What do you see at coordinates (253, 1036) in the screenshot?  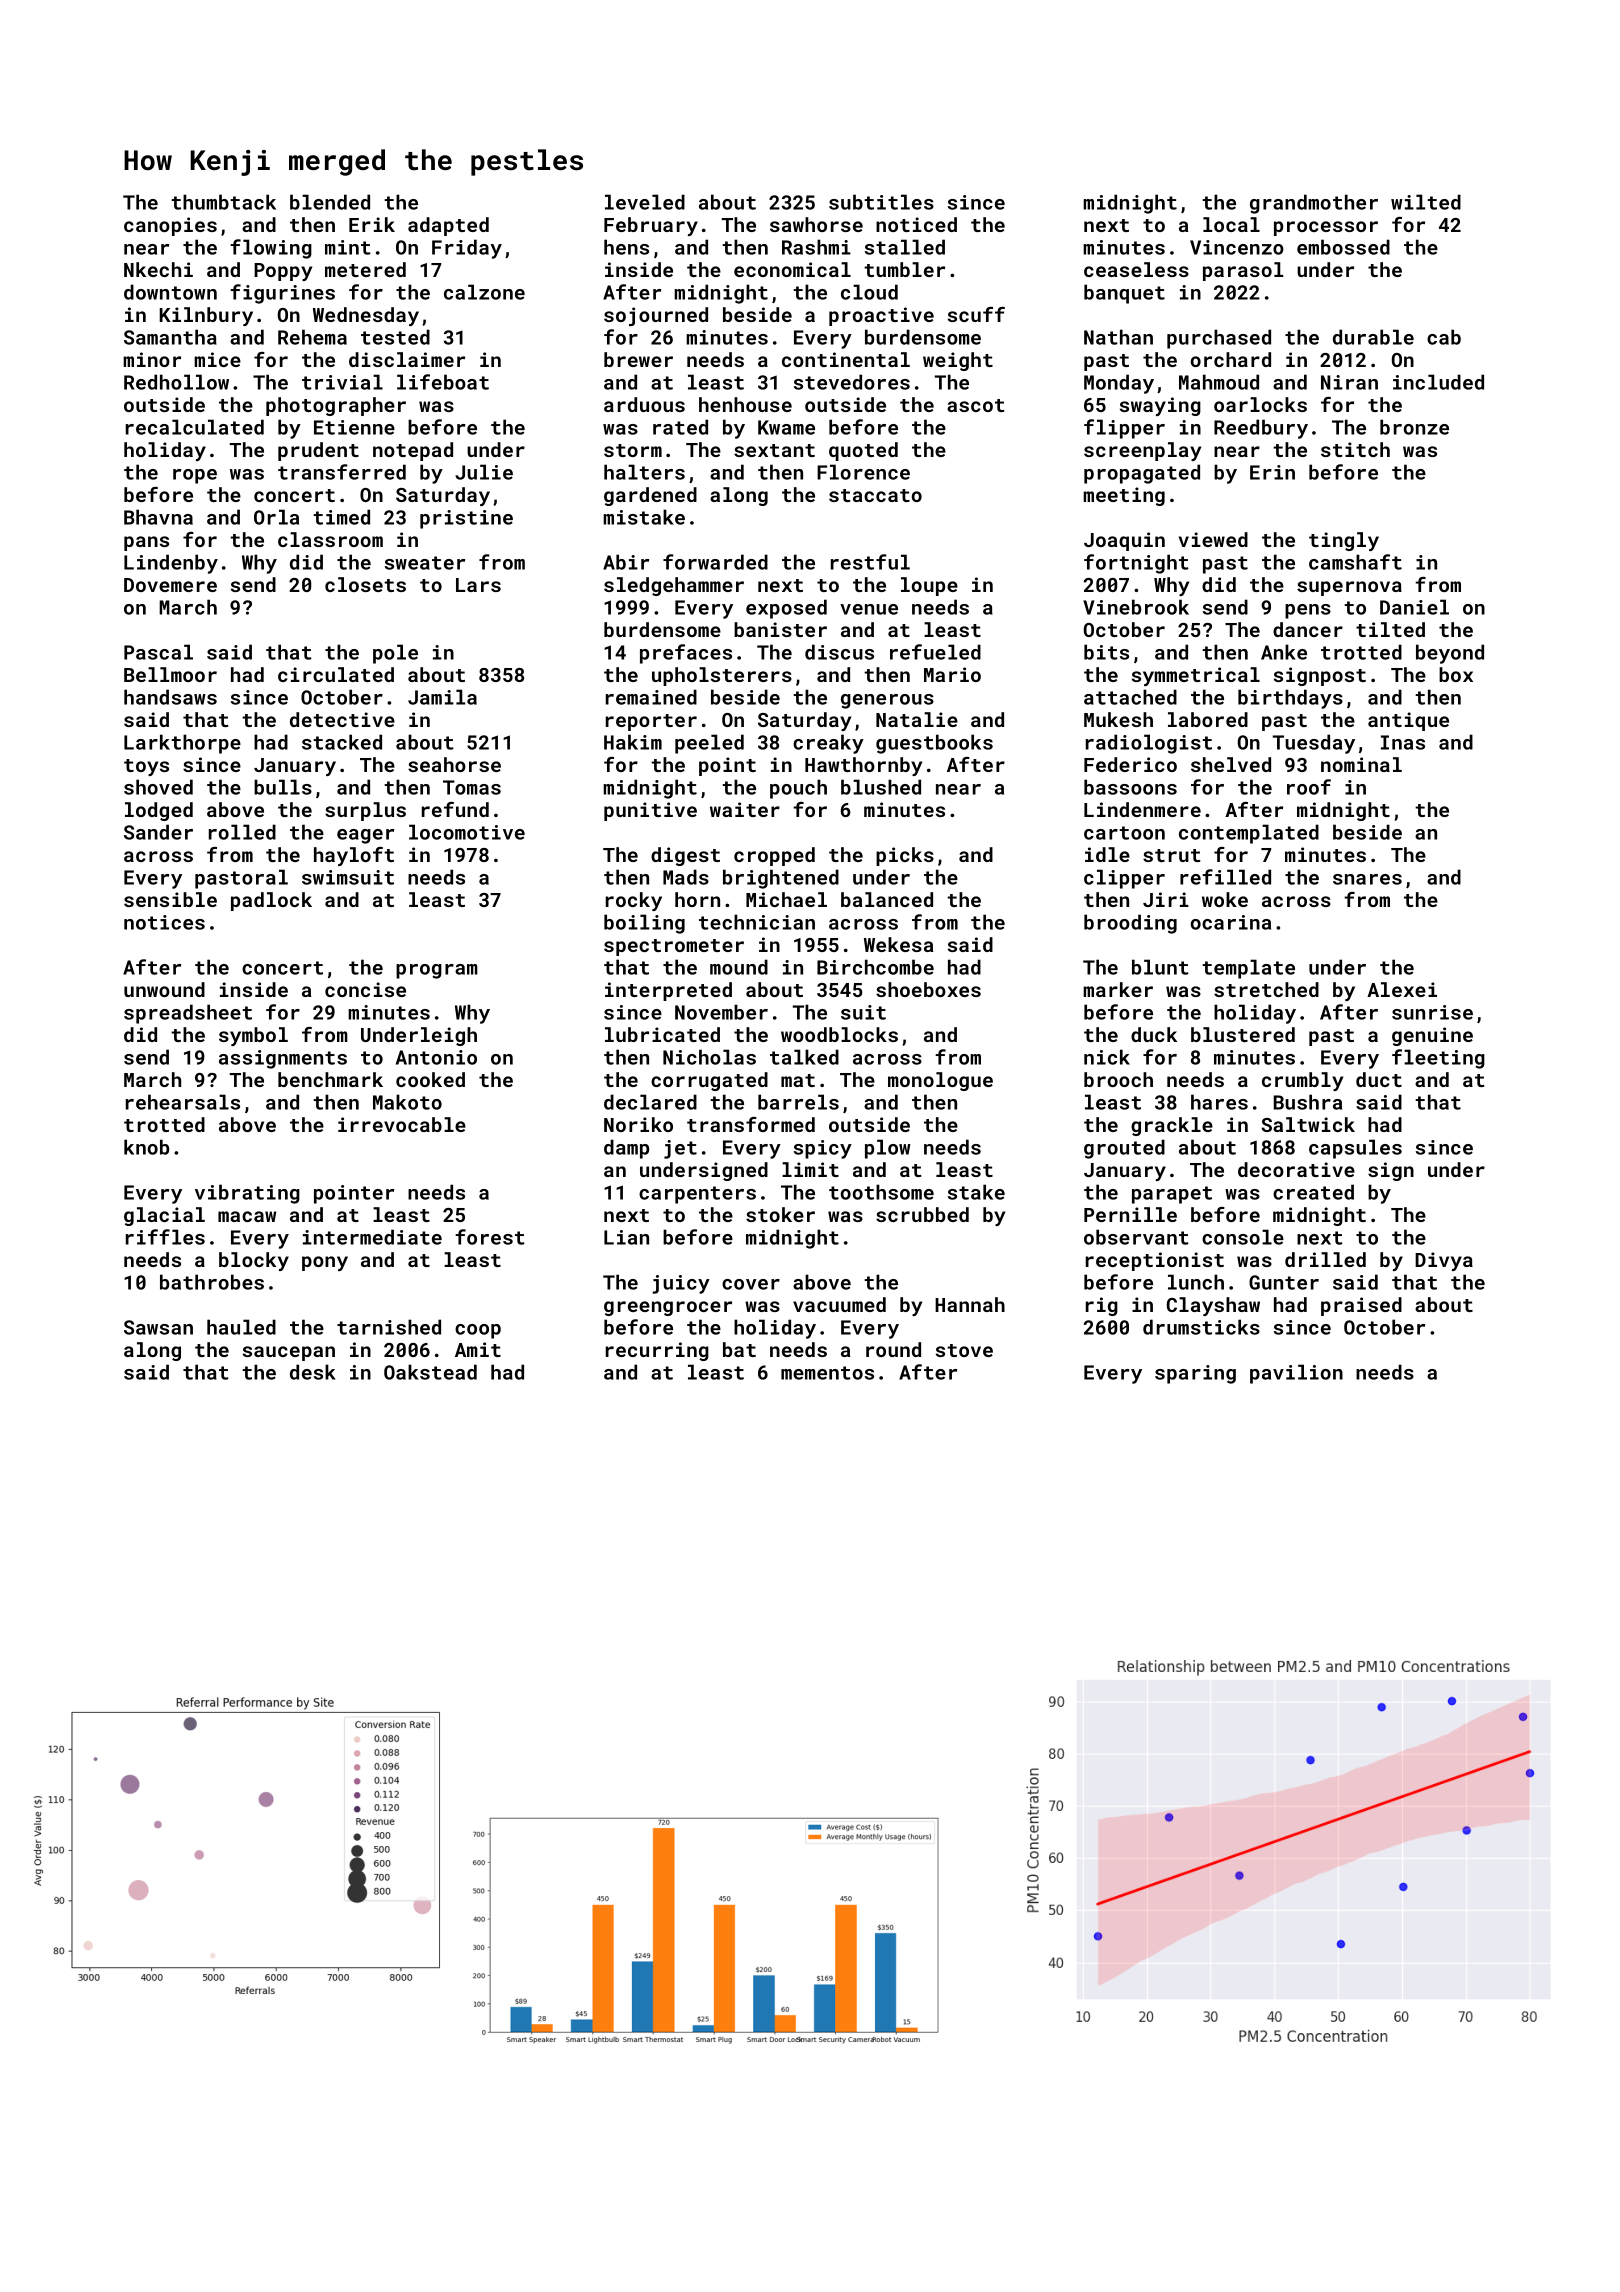 I see `symbol` at bounding box center [253, 1036].
